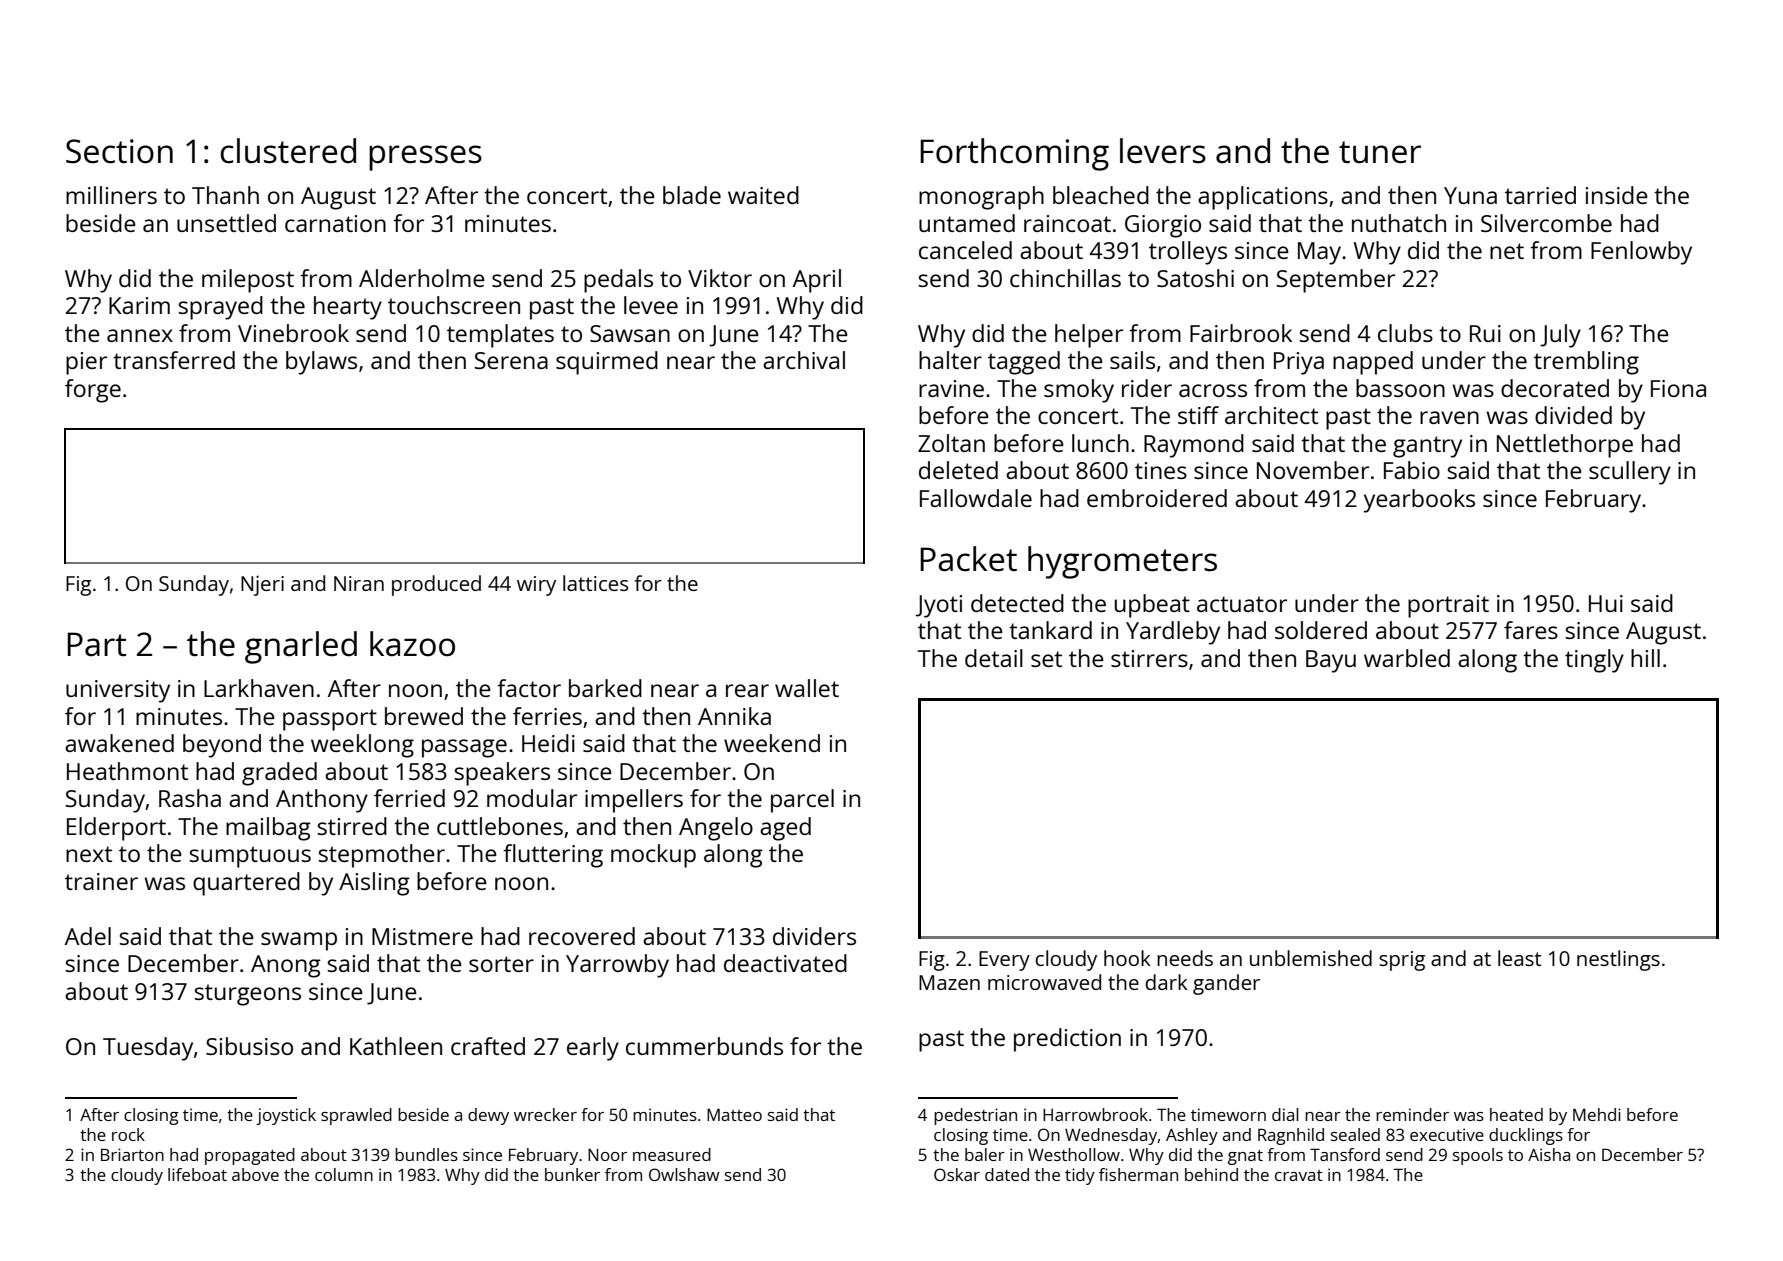 The width and height of the screenshot is (1783, 1261). Describe the element at coordinates (1380, 152) in the screenshot. I see `tuner` at that location.
